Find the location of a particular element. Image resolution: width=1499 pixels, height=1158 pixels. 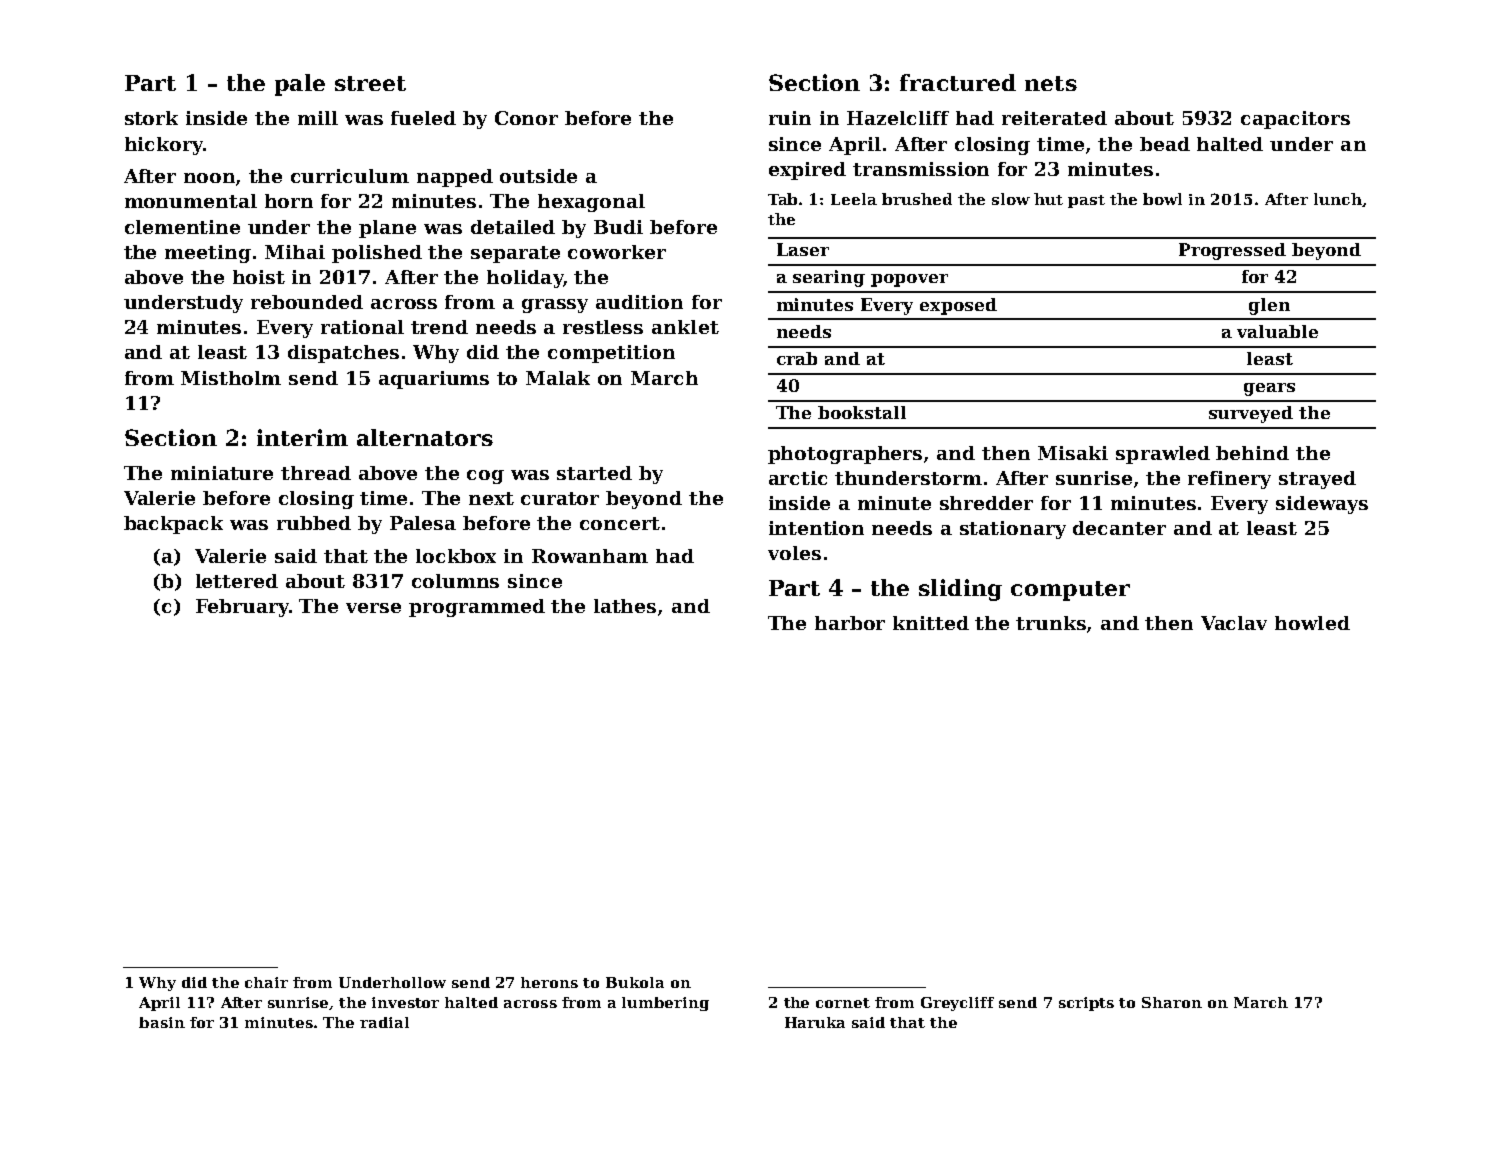

nets is located at coordinates (1051, 83).
